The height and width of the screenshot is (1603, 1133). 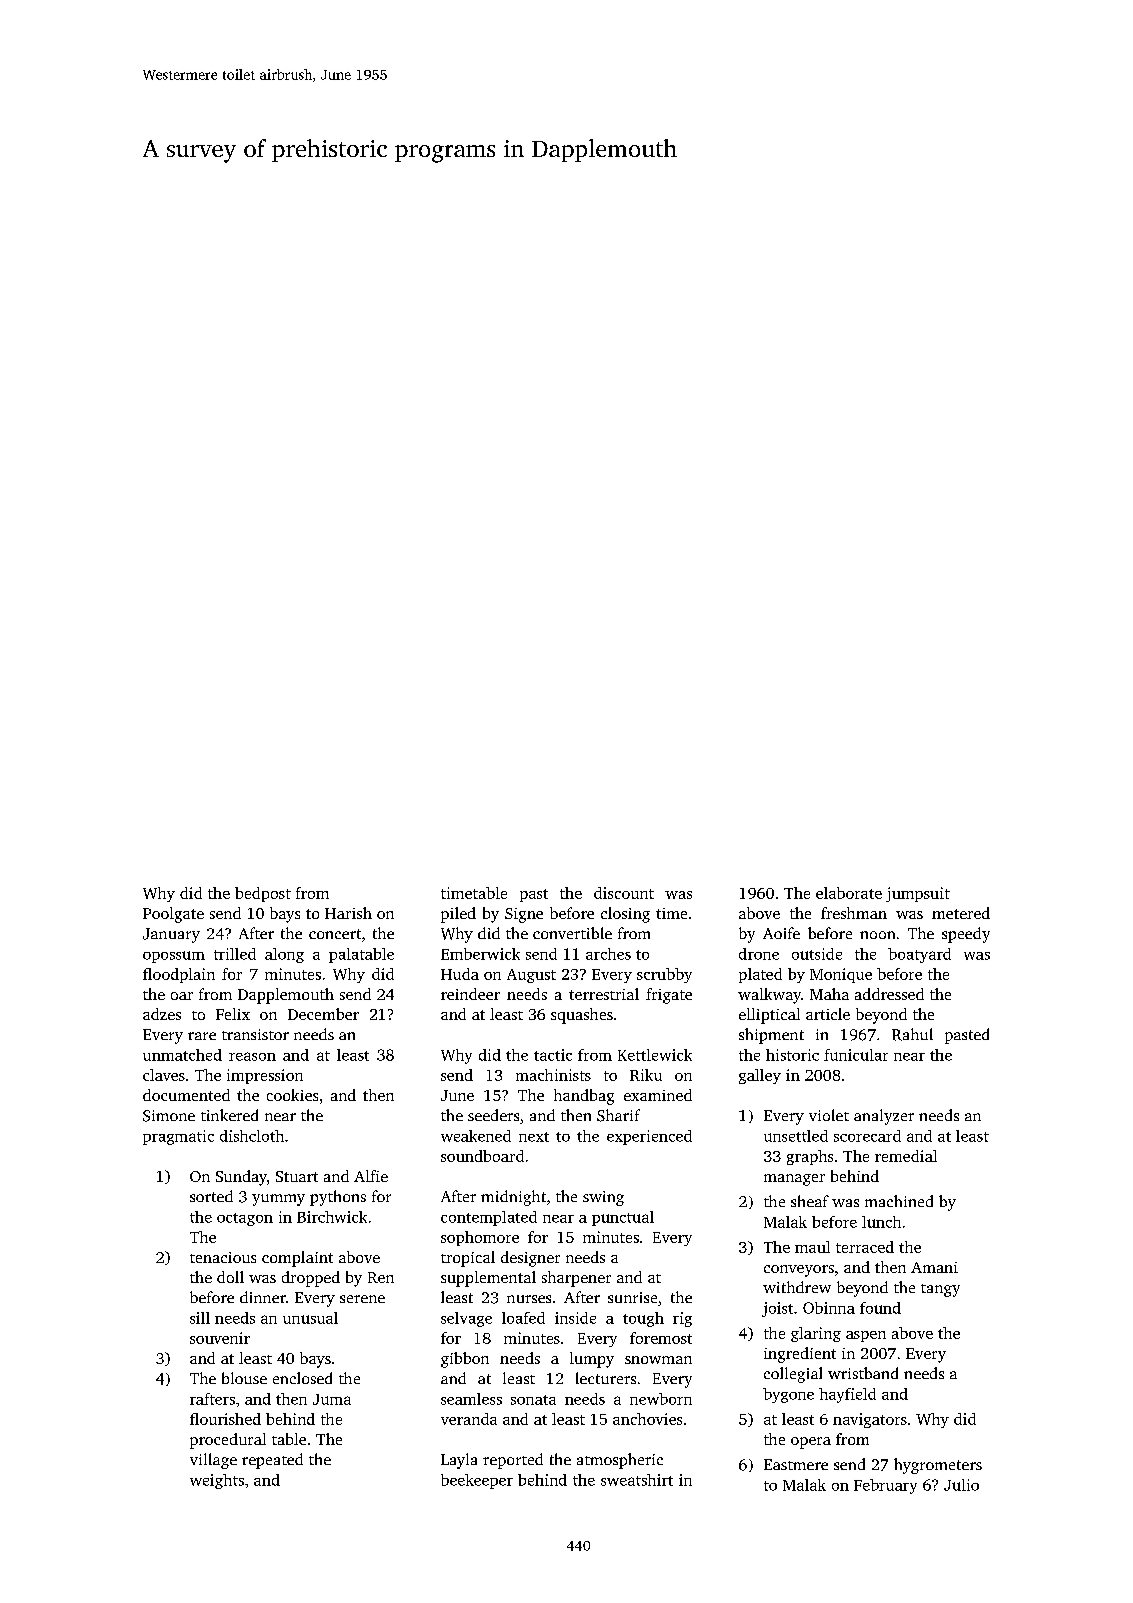 What do you see at coordinates (477, 1481) in the screenshot?
I see `beekeeper` at bounding box center [477, 1481].
